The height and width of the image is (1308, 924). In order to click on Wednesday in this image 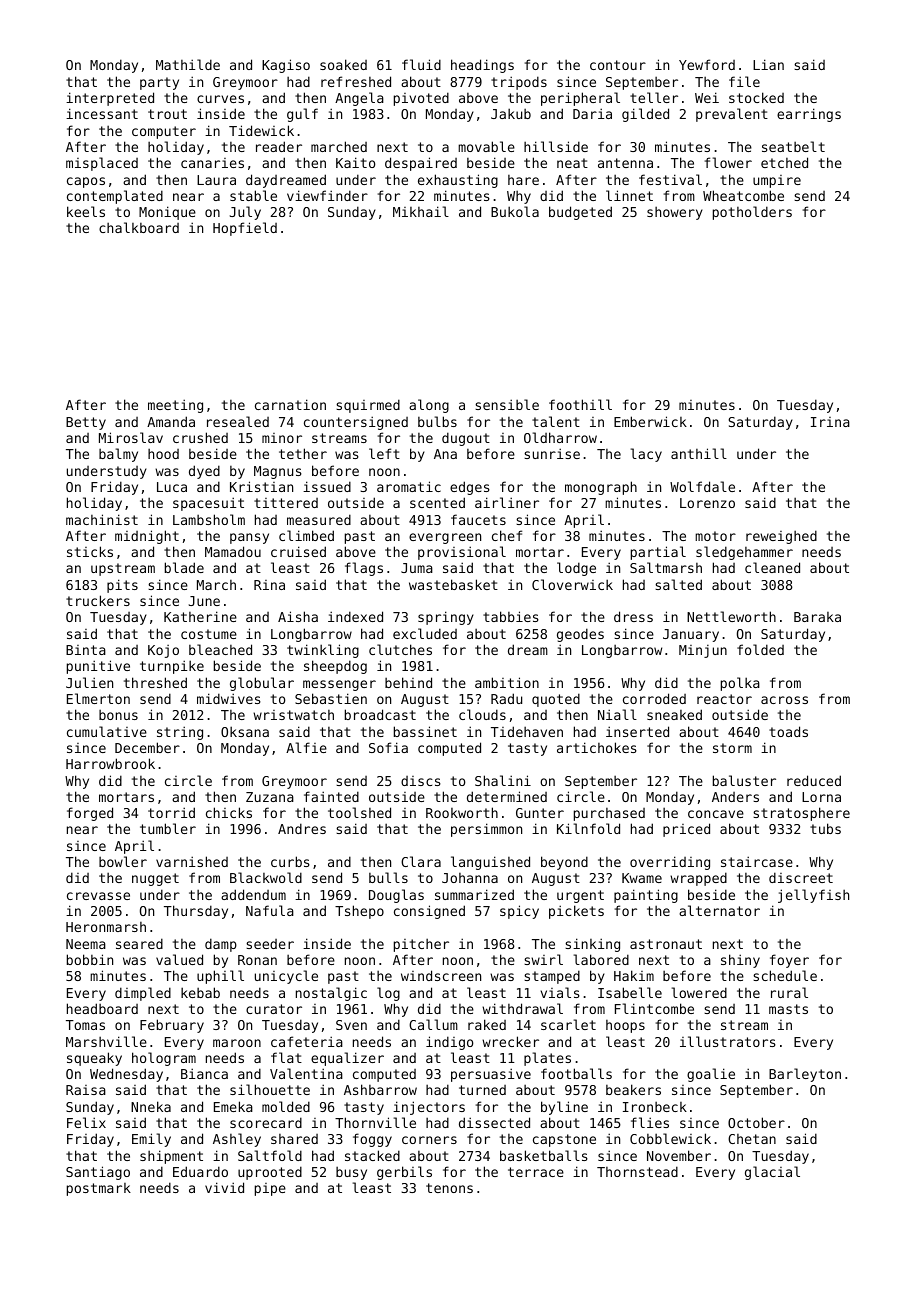, I will do `click(126, 1075)`.
